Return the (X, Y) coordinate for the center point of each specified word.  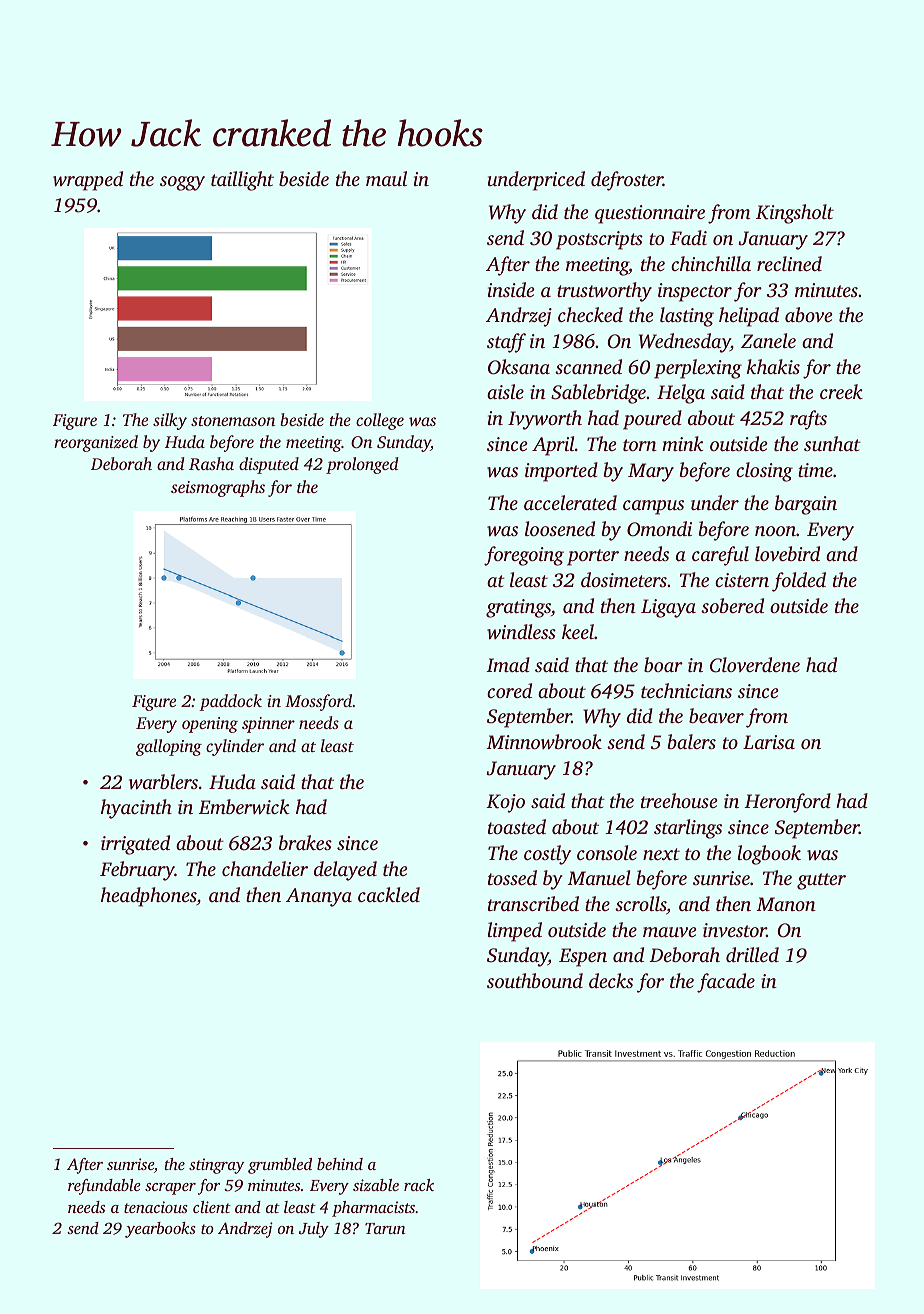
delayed (345, 871)
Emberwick (243, 807)
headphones (149, 897)
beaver (716, 715)
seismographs (218, 488)
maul (386, 178)
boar (663, 664)
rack (419, 1185)
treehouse (679, 800)
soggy (182, 183)
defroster (627, 181)
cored (509, 690)
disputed (269, 465)
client (212, 1207)
